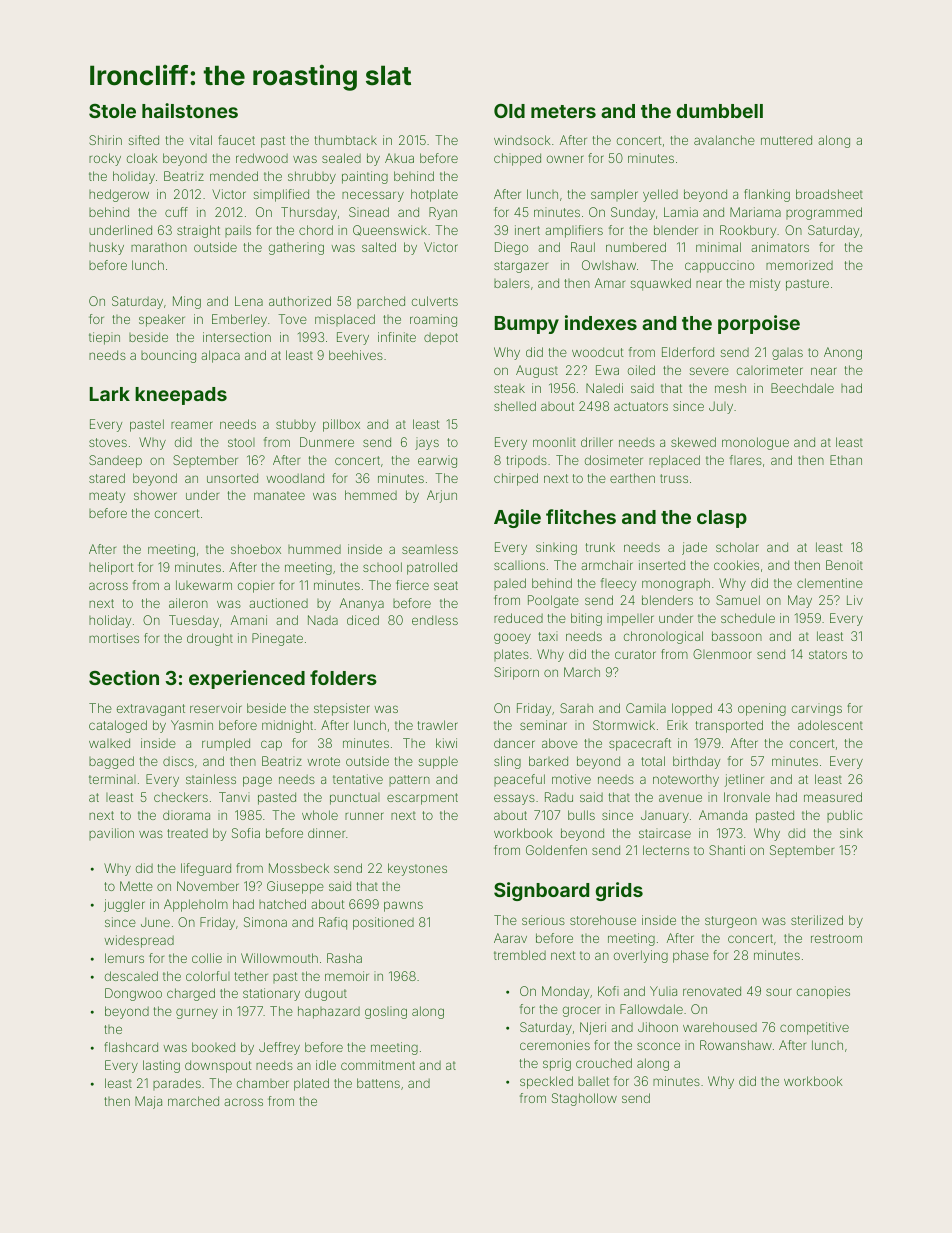 This page has height=1233, width=952. Describe the element at coordinates (786, 140) in the page. I see `muttered` at that location.
